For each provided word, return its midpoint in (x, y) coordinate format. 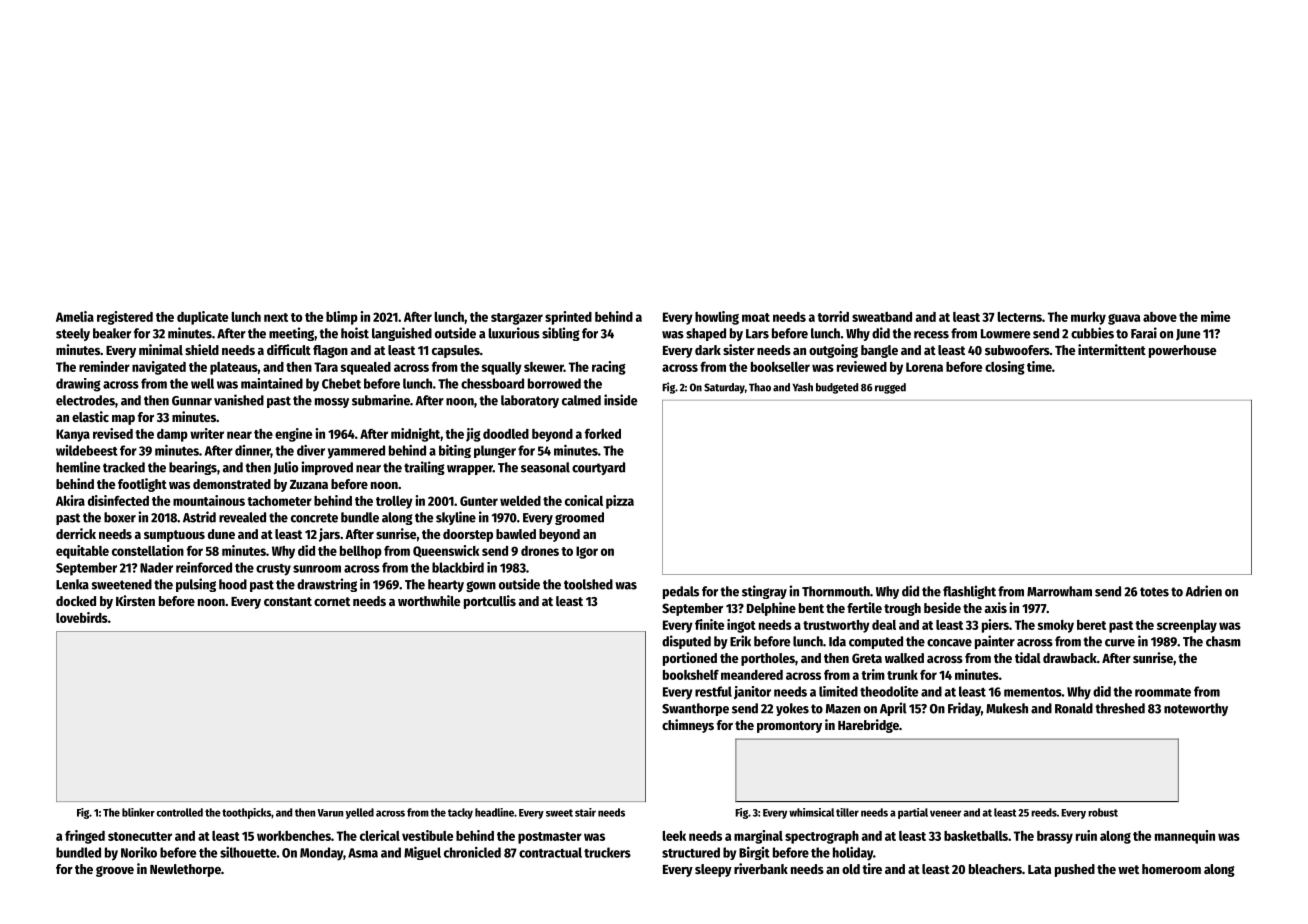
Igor (587, 552)
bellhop (361, 552)
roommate (1163, 692)
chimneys (688, 726)
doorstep (468, 535)
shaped (706, 334)
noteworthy (1196, 709)
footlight (142, 485)
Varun (330, 813)
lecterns (1019, 317)
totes (1154, 592)
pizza (620, 502)
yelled (360, 813)
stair (585, 812)
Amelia (75, 316)
